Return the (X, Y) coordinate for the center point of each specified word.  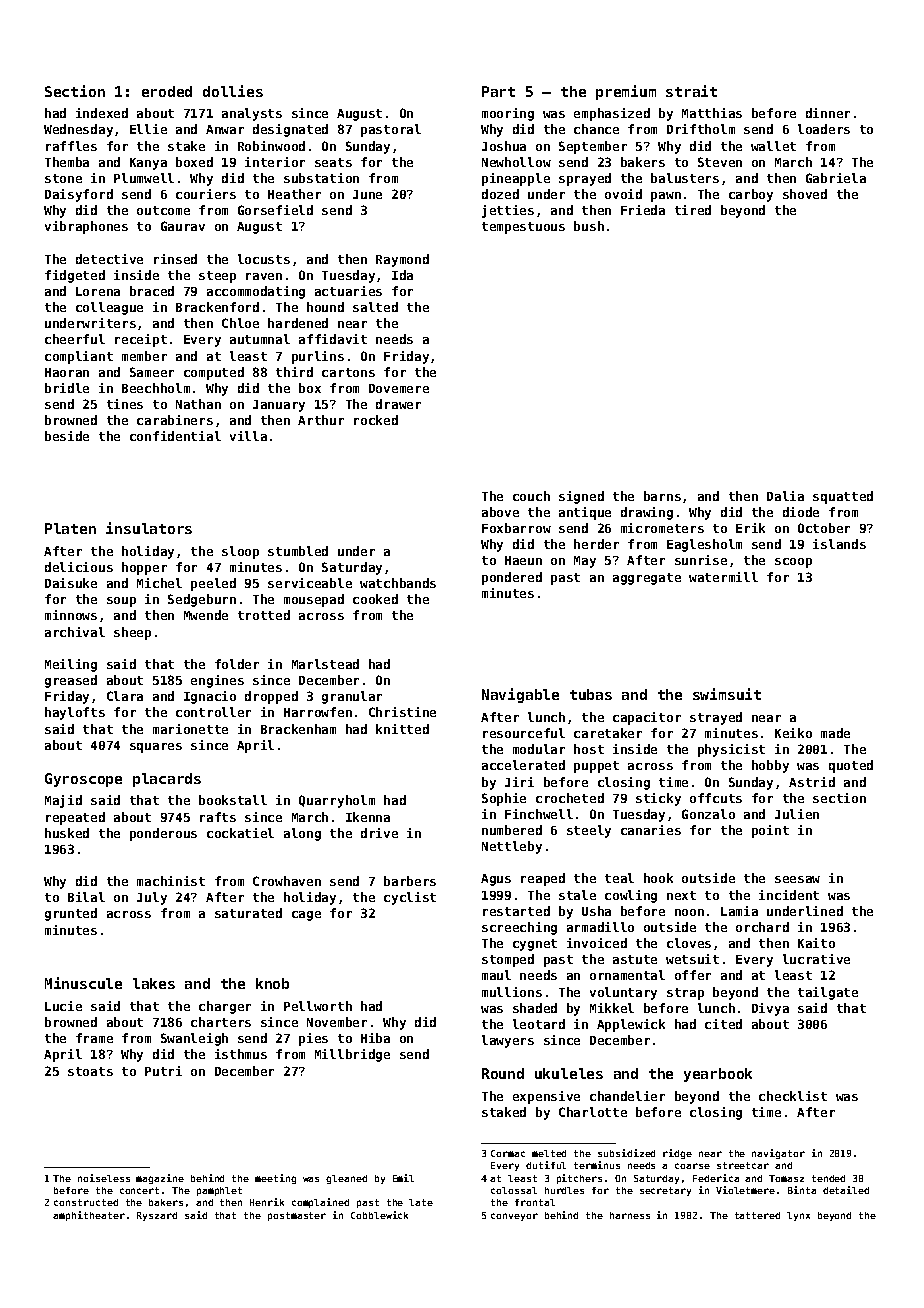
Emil (403, 1178)
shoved (805, 194)
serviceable (310, 583)
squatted (843, 497)
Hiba (375, 1038)
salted (375, 307)
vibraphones (86, 227)
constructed (86, 1202)
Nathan (198, 404)
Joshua (504, 146)
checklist (793, 1096)
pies (313, 1039)
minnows (71, 615)
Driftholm (701, 129)
